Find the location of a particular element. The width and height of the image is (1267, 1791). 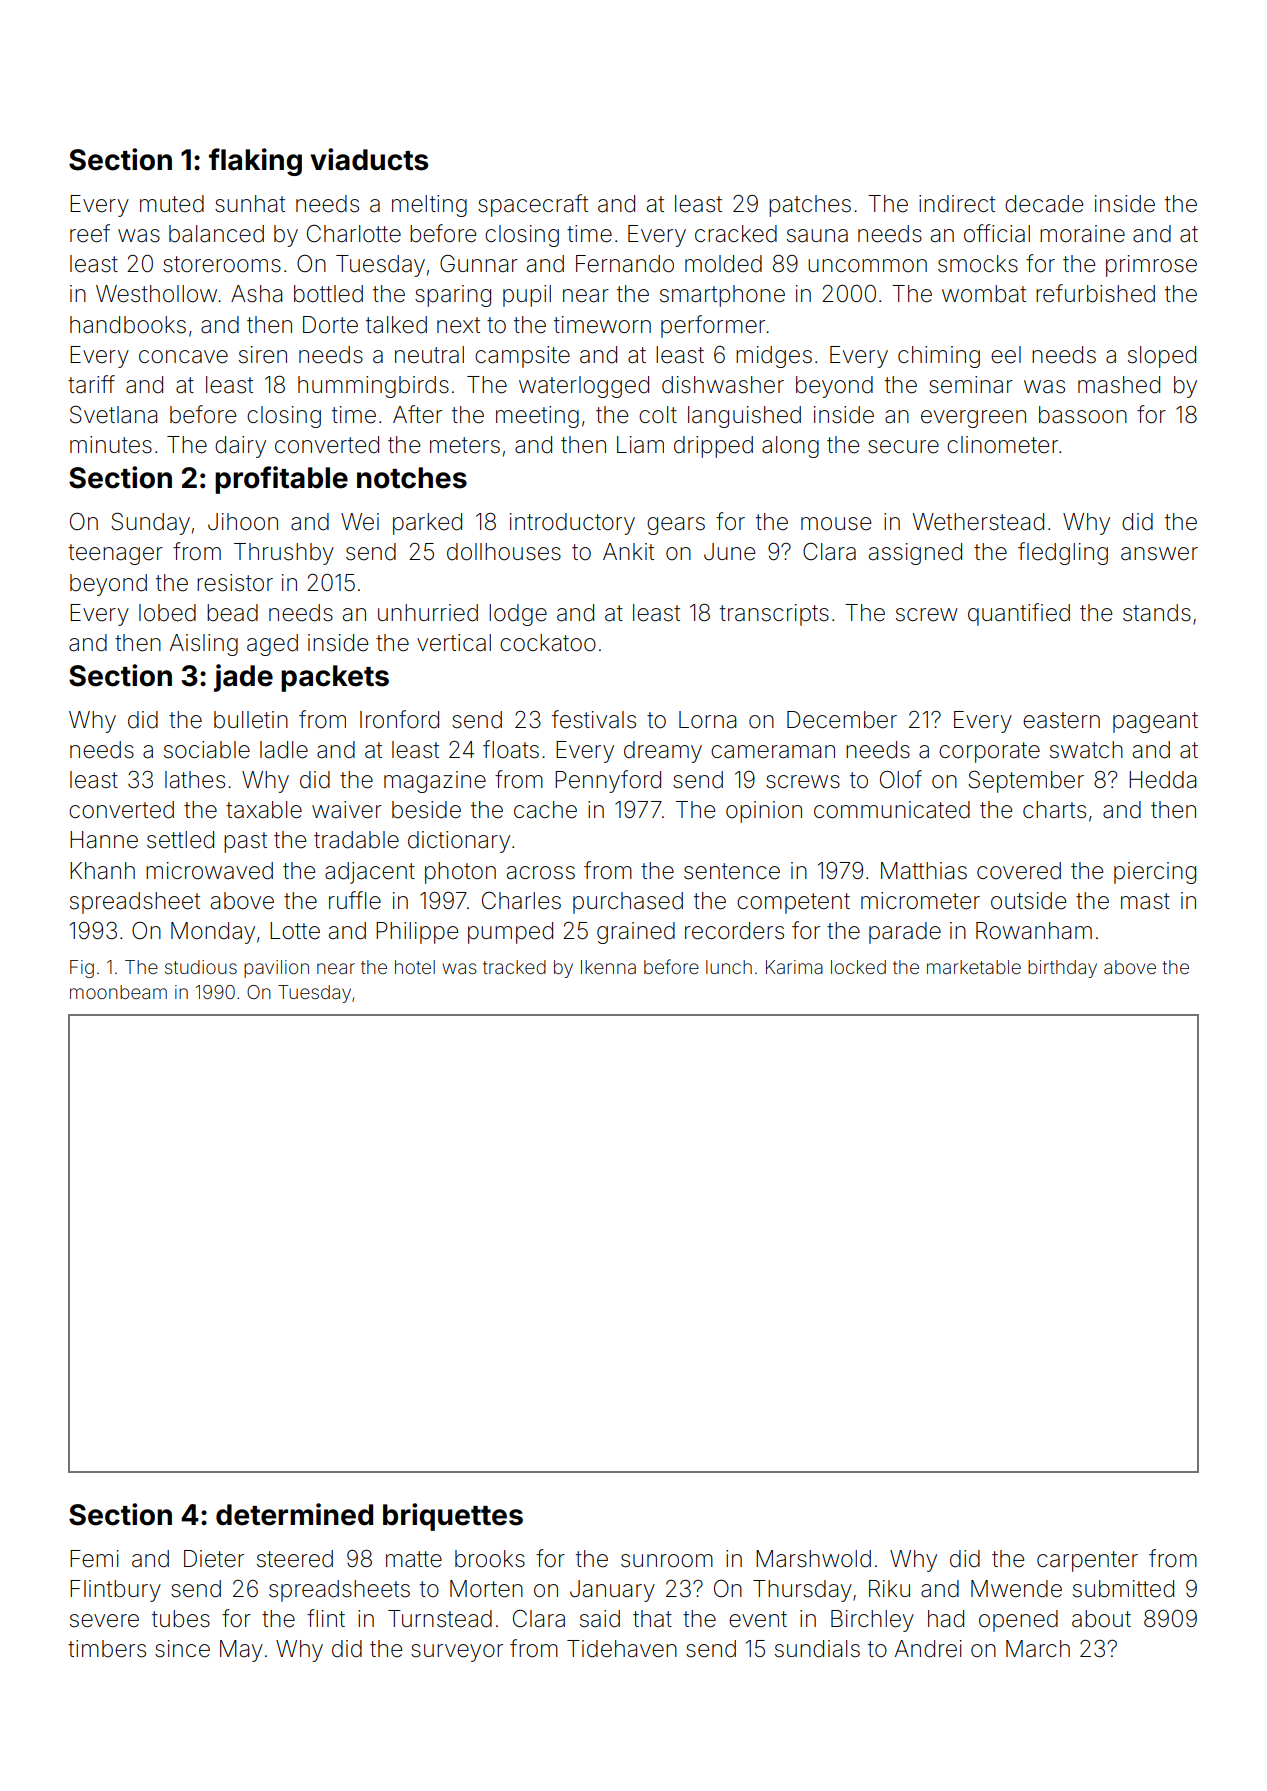

Ikenna is located at coordinates (608, 967).
